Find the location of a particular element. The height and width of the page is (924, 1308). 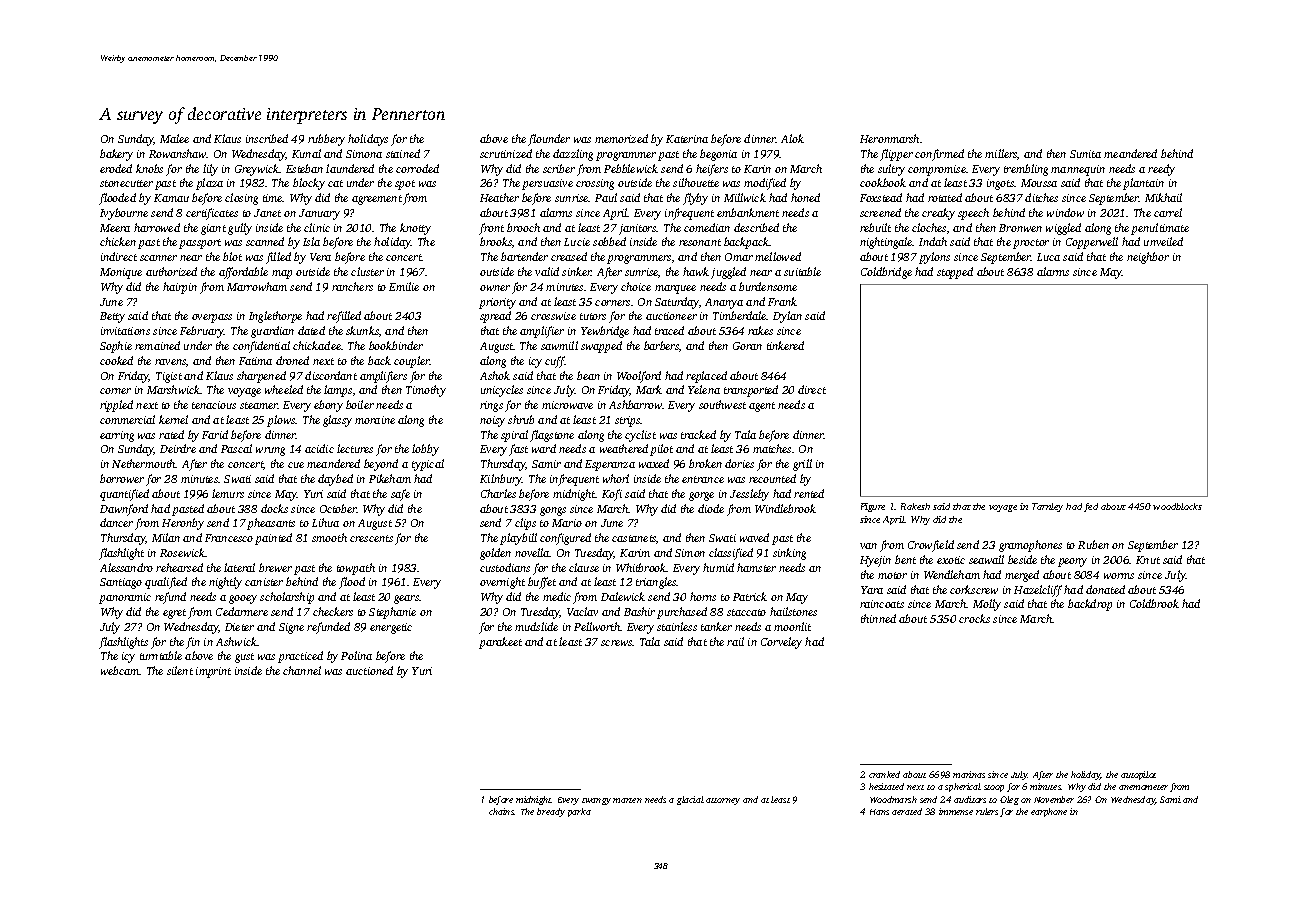

stained is located at coordinates (403, 153).
